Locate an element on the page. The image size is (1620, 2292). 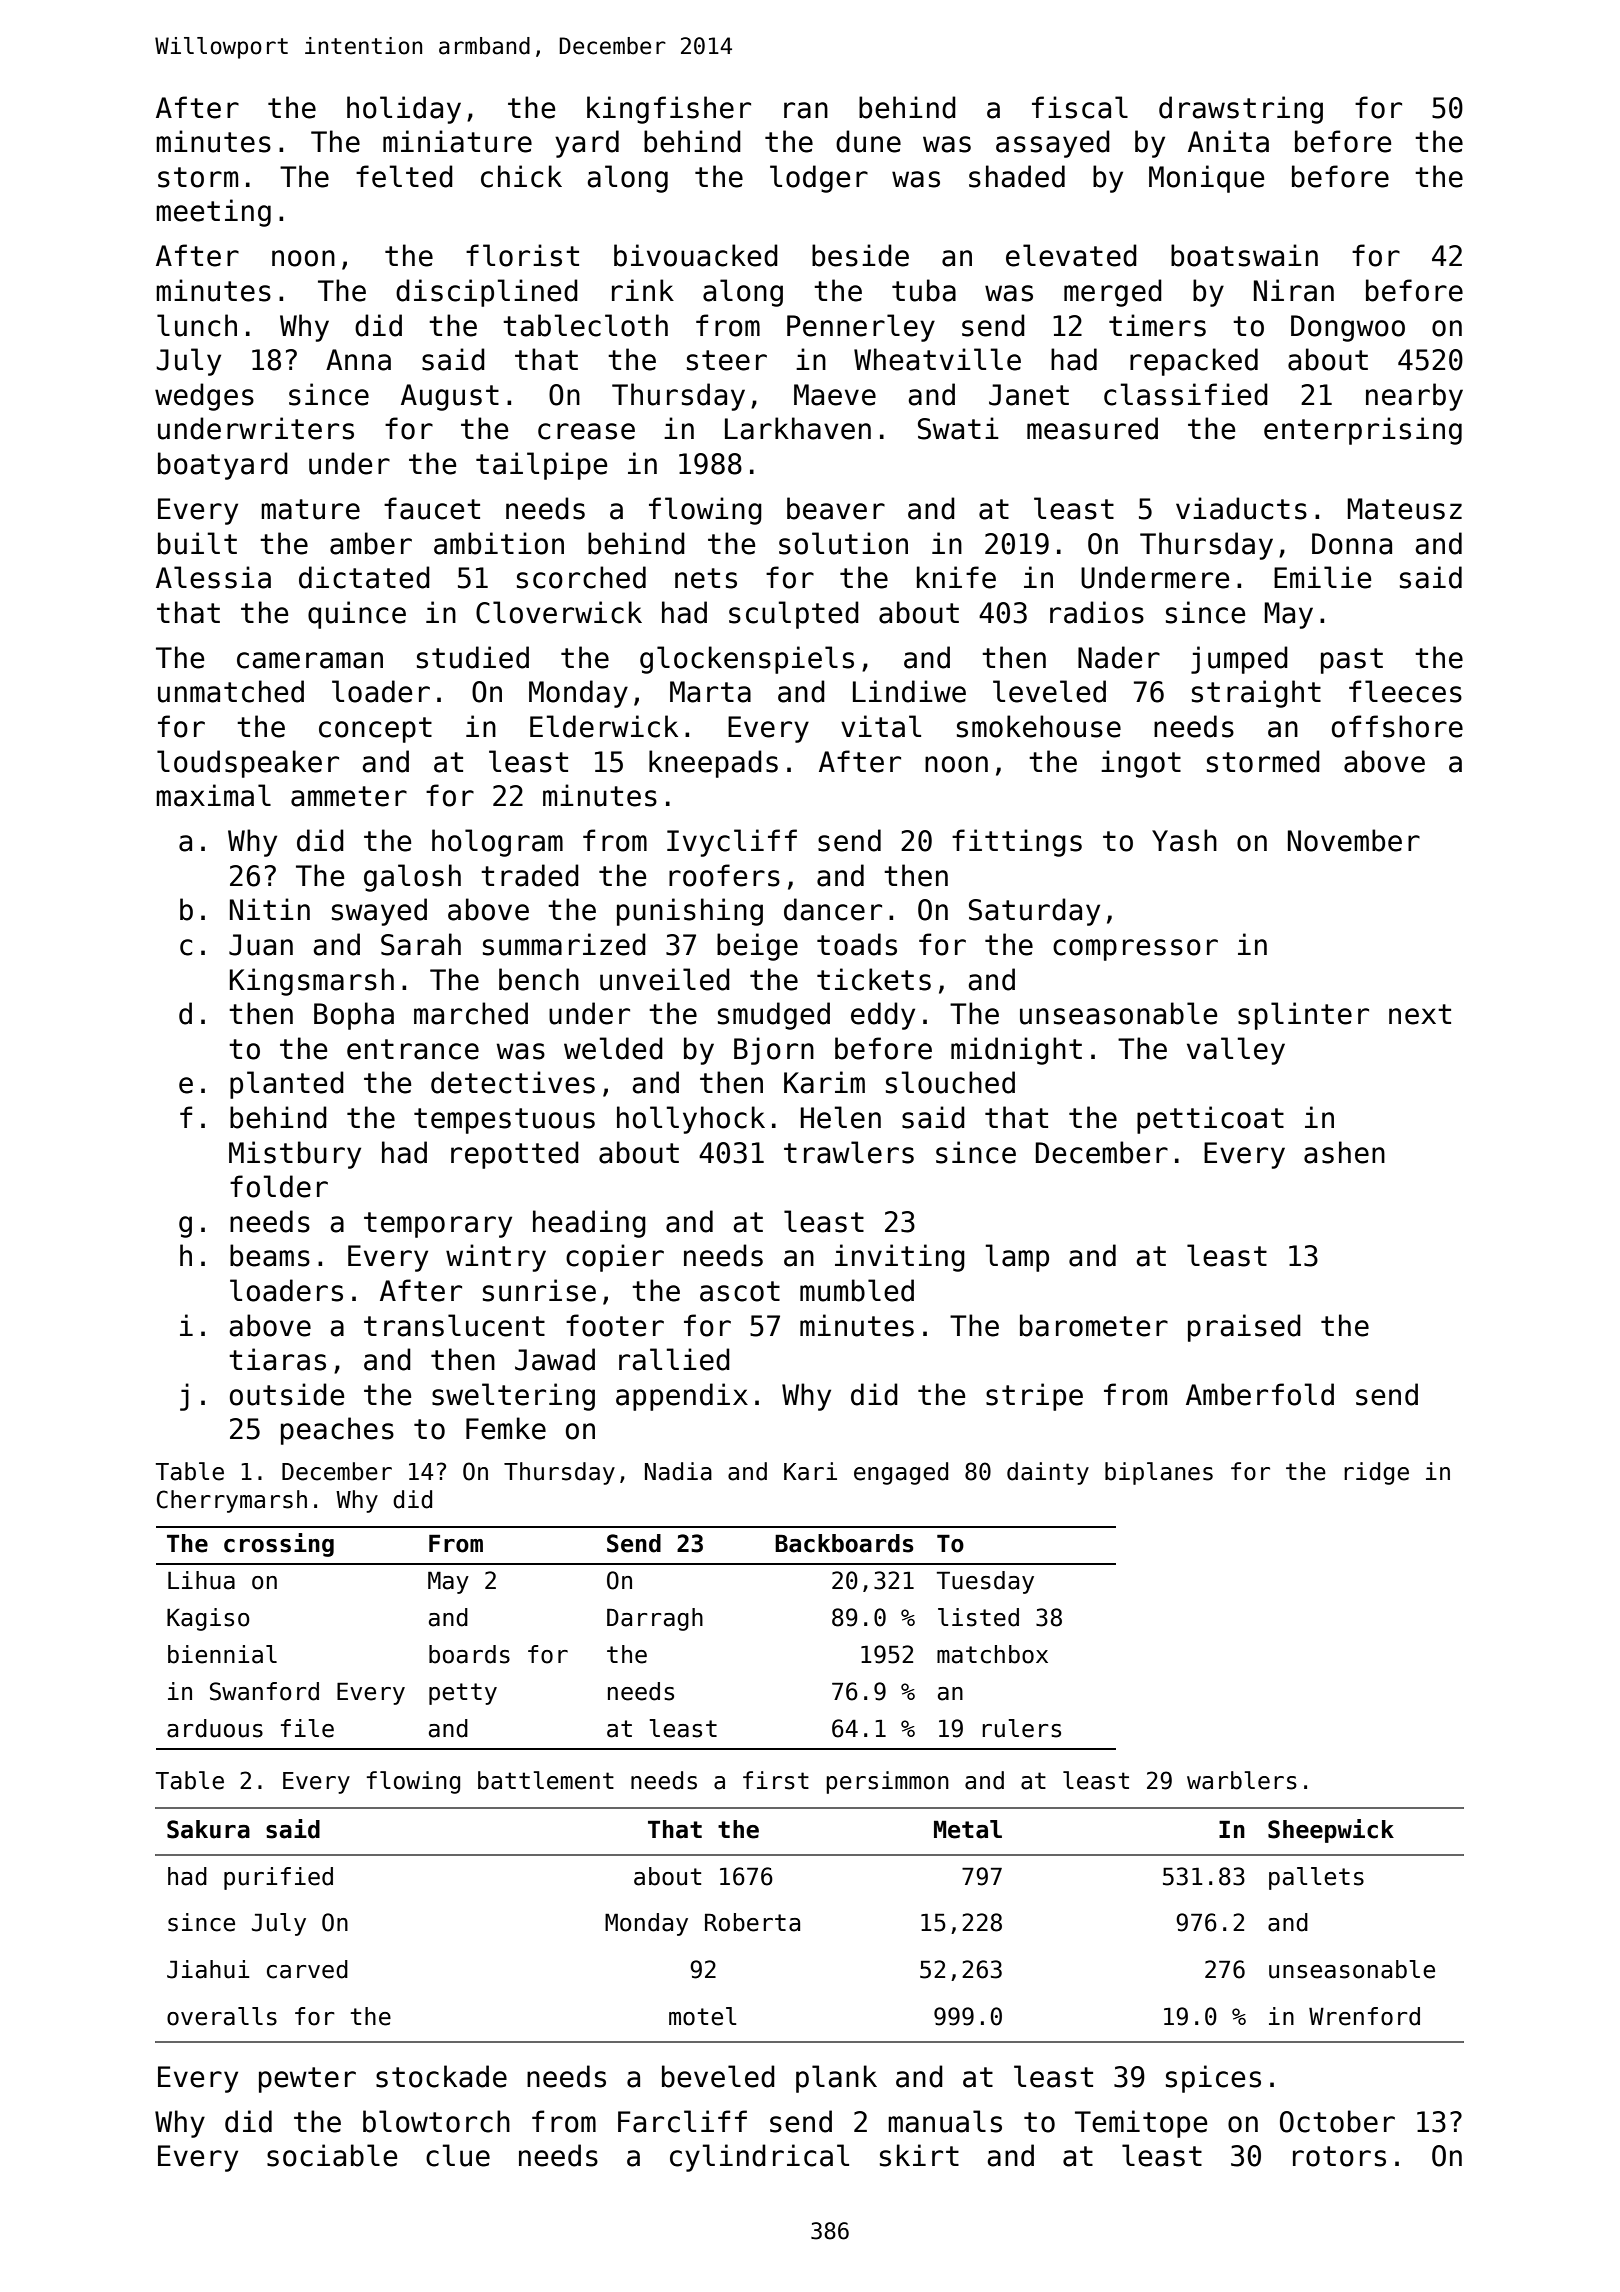
Pennerley is located at coordinates (861, 328).
